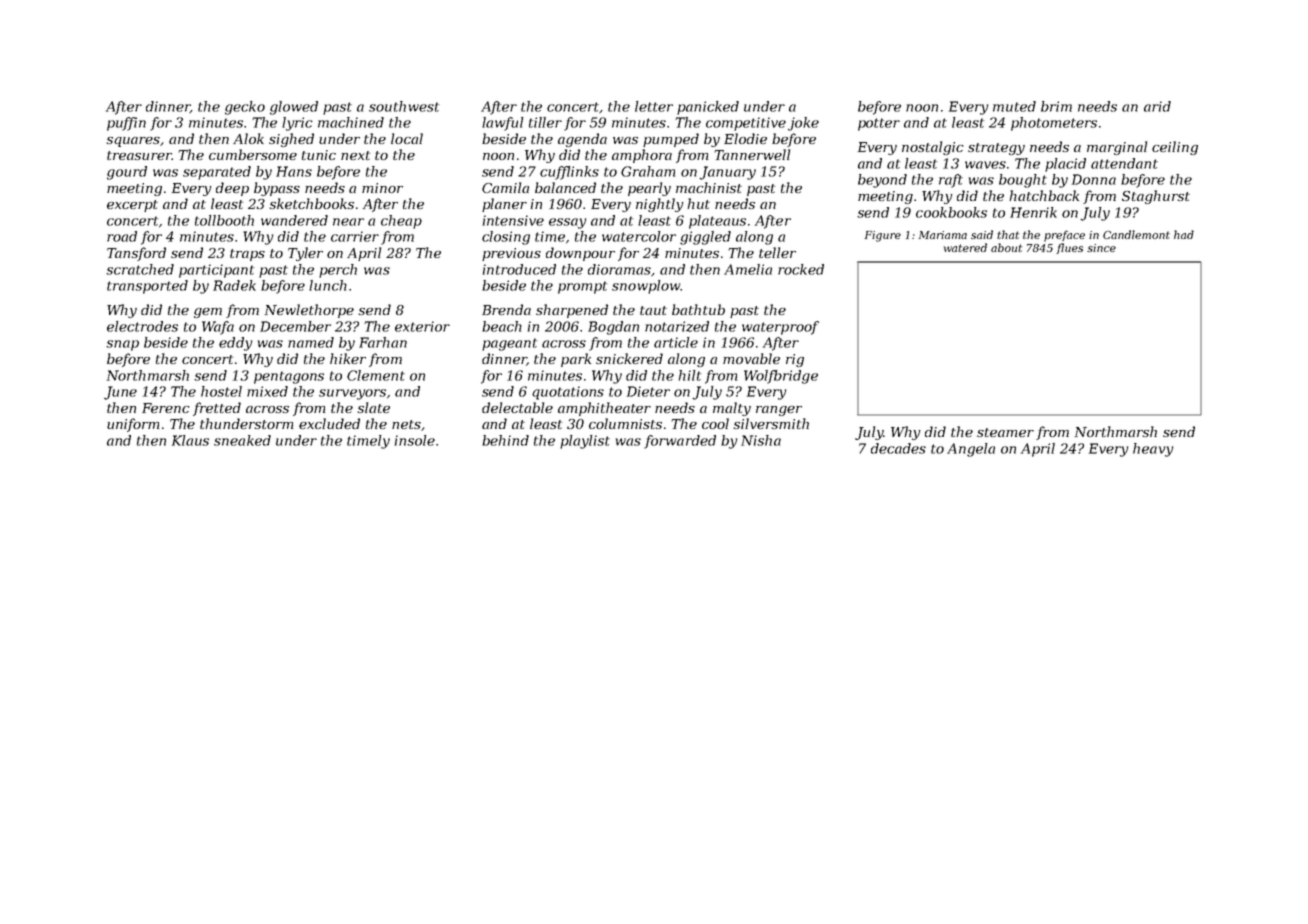 The width and height of the screenshot is (1308, 924). I want to click on brim, so click(1056, 106).
